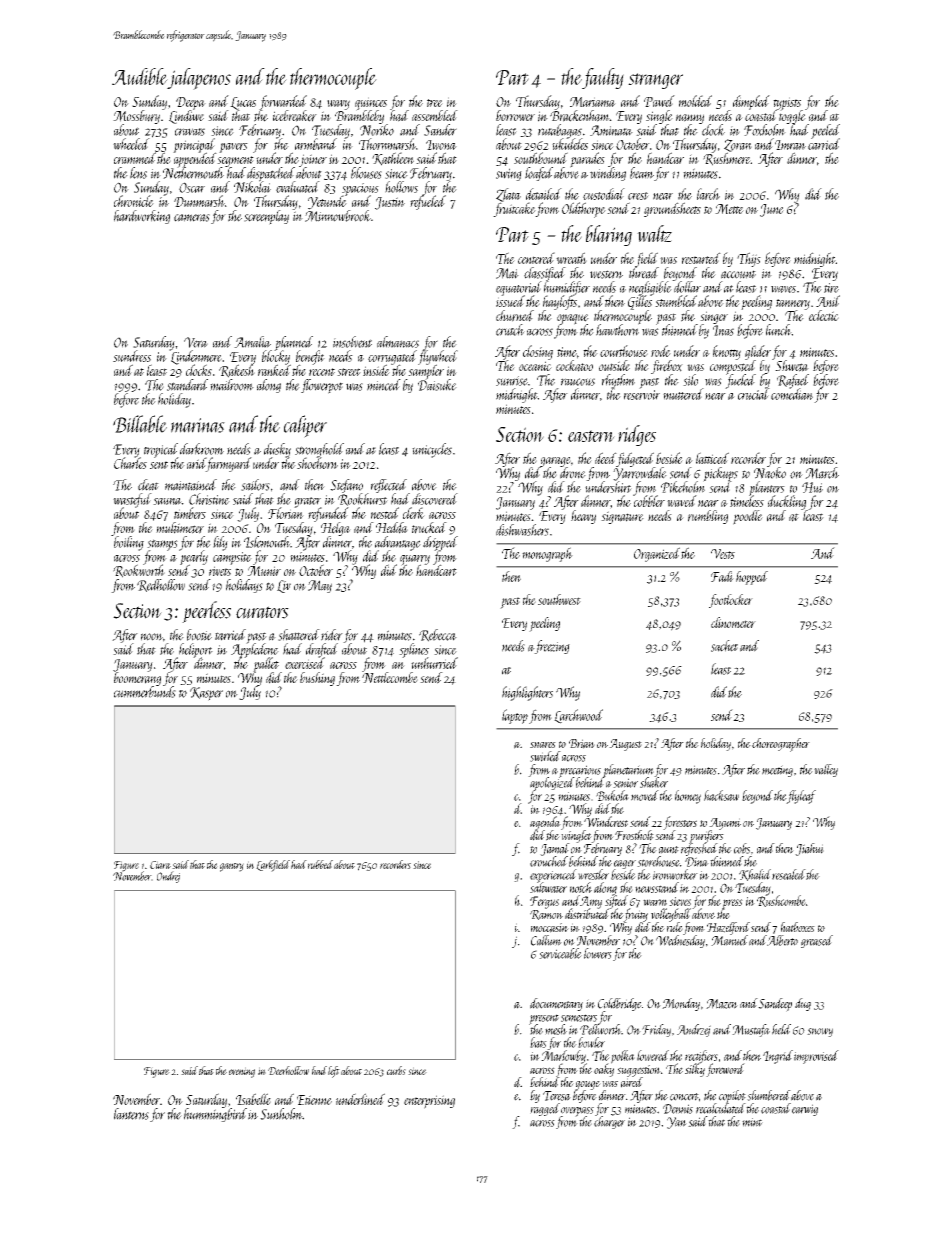 This screenshot has height=1233, width=952. Describe the element at coordinates (655, 81) in the screenshot. I see `stranger` at that location.
